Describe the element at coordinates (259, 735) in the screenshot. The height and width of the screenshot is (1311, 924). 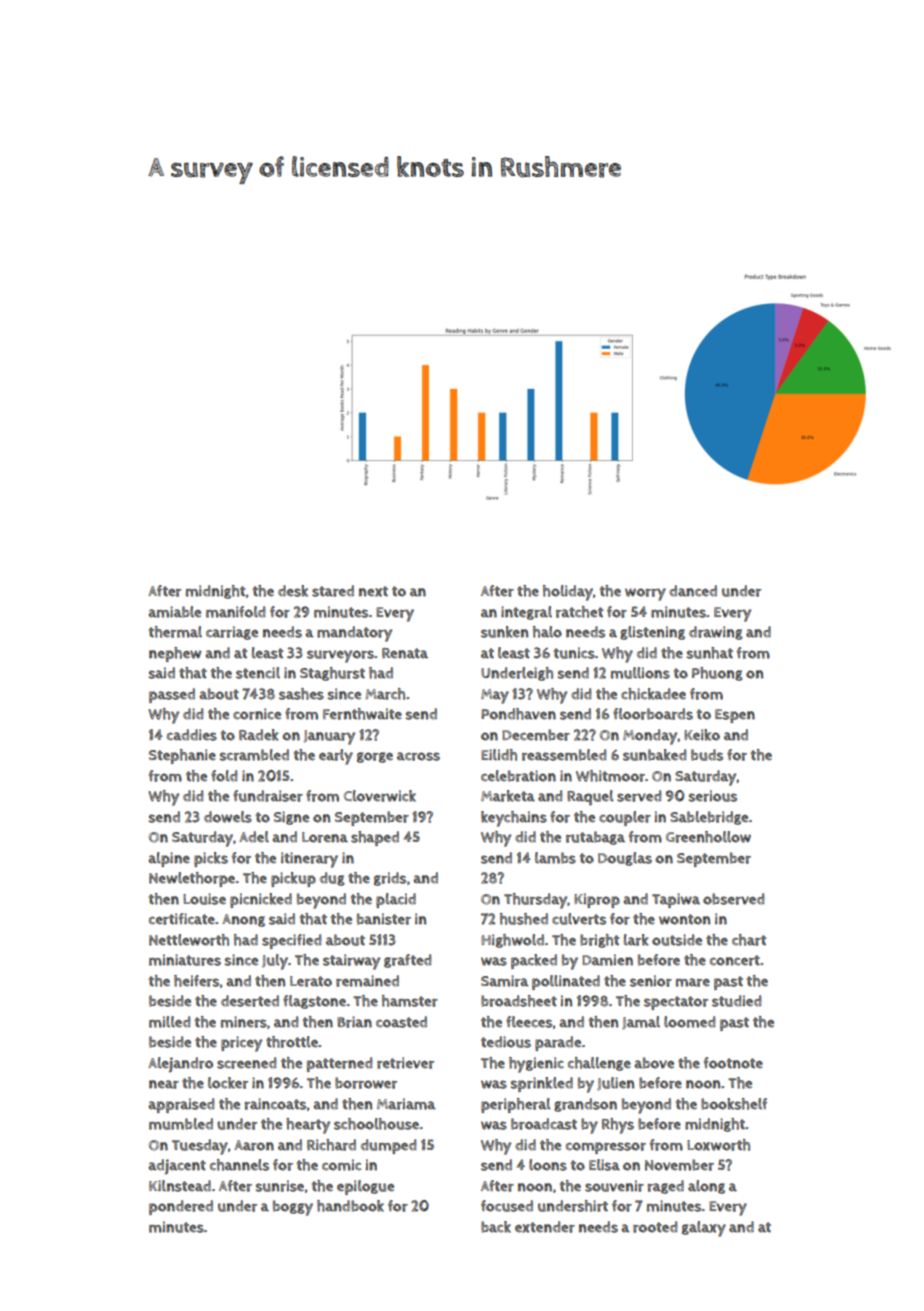
I see `Radek` at that location.
